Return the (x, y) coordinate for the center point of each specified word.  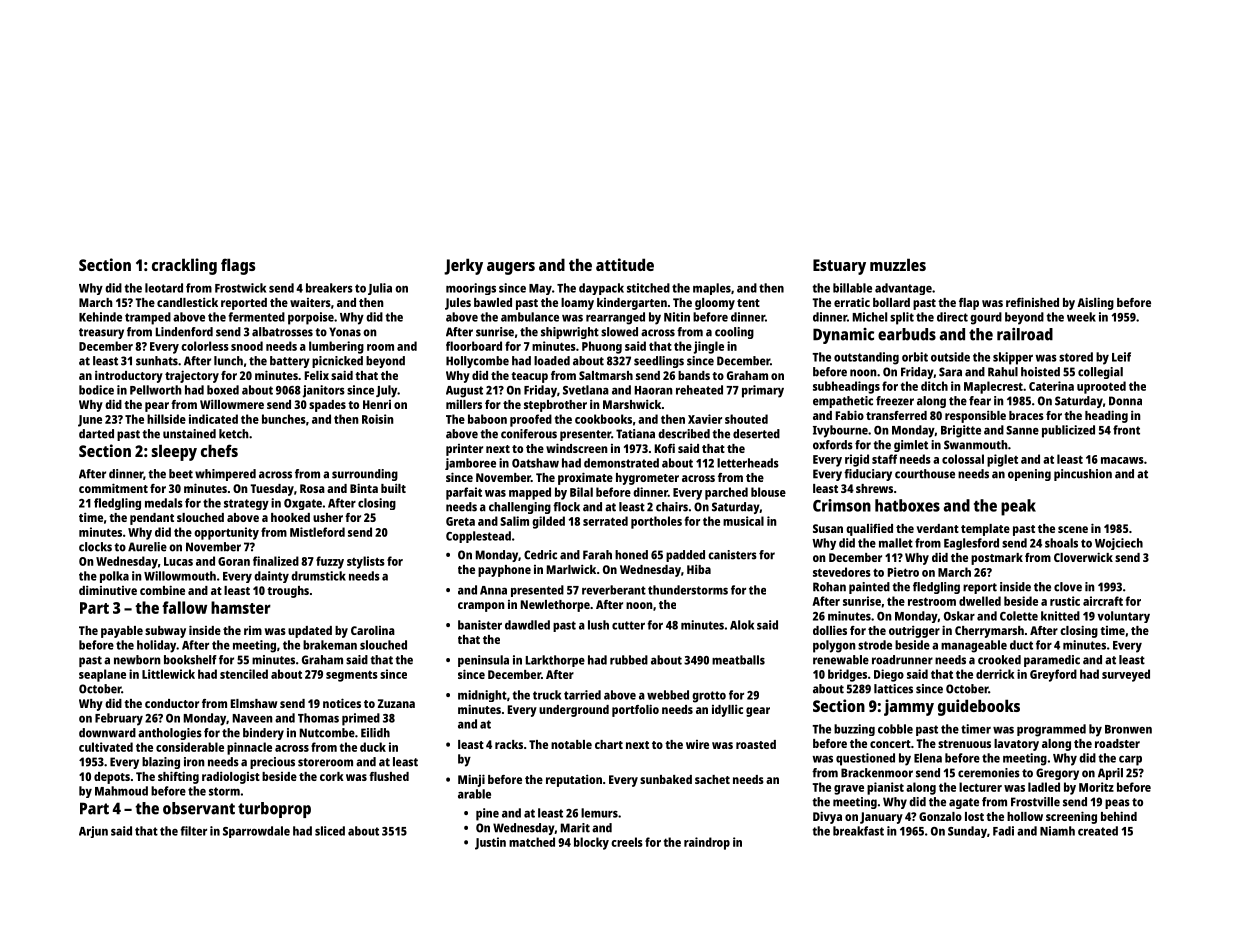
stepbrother (555, 406)
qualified (869, 529)
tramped (148, 318)
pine (487, 814)
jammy (909, 707)
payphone (504, 571)
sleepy (174, 452)
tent (748, 303)
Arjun (93, 832)
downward (107, 733)
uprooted (1101, 387)
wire (697, 744)
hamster (241, 607)
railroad (1025, 334)
